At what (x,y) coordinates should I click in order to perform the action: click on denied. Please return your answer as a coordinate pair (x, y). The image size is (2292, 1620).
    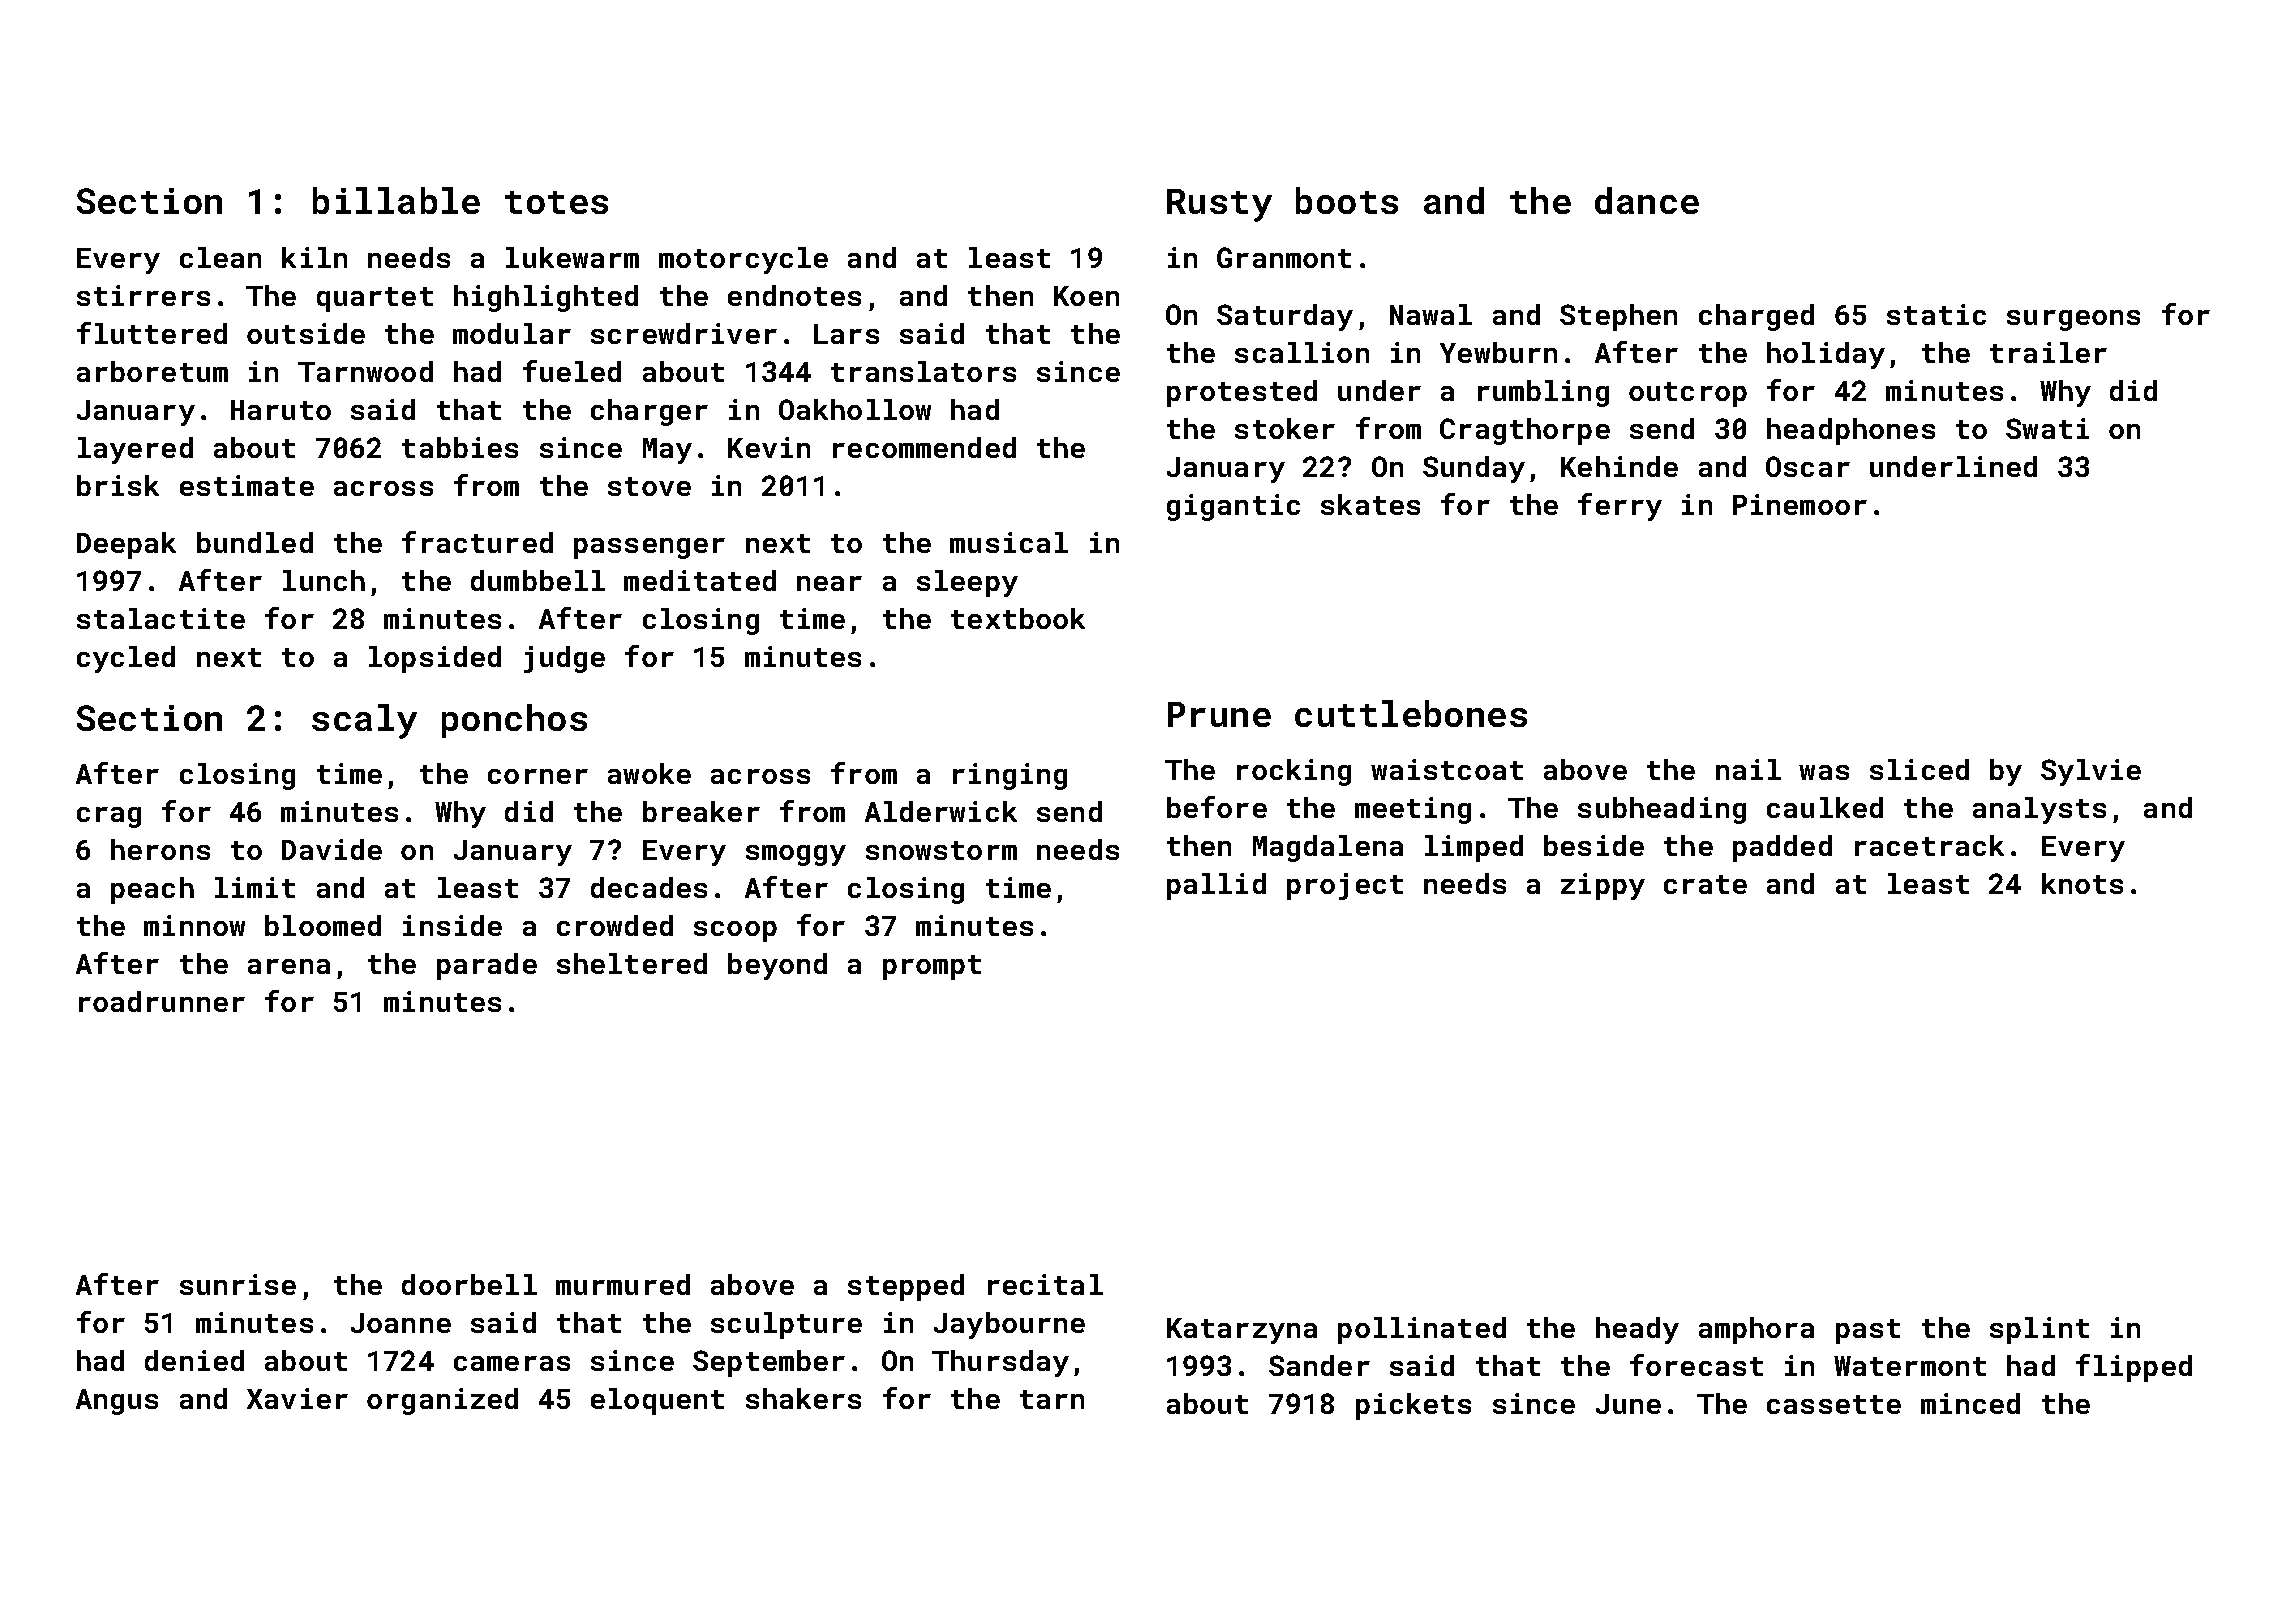
    Looking at the image, I should click on (194, 1360).
